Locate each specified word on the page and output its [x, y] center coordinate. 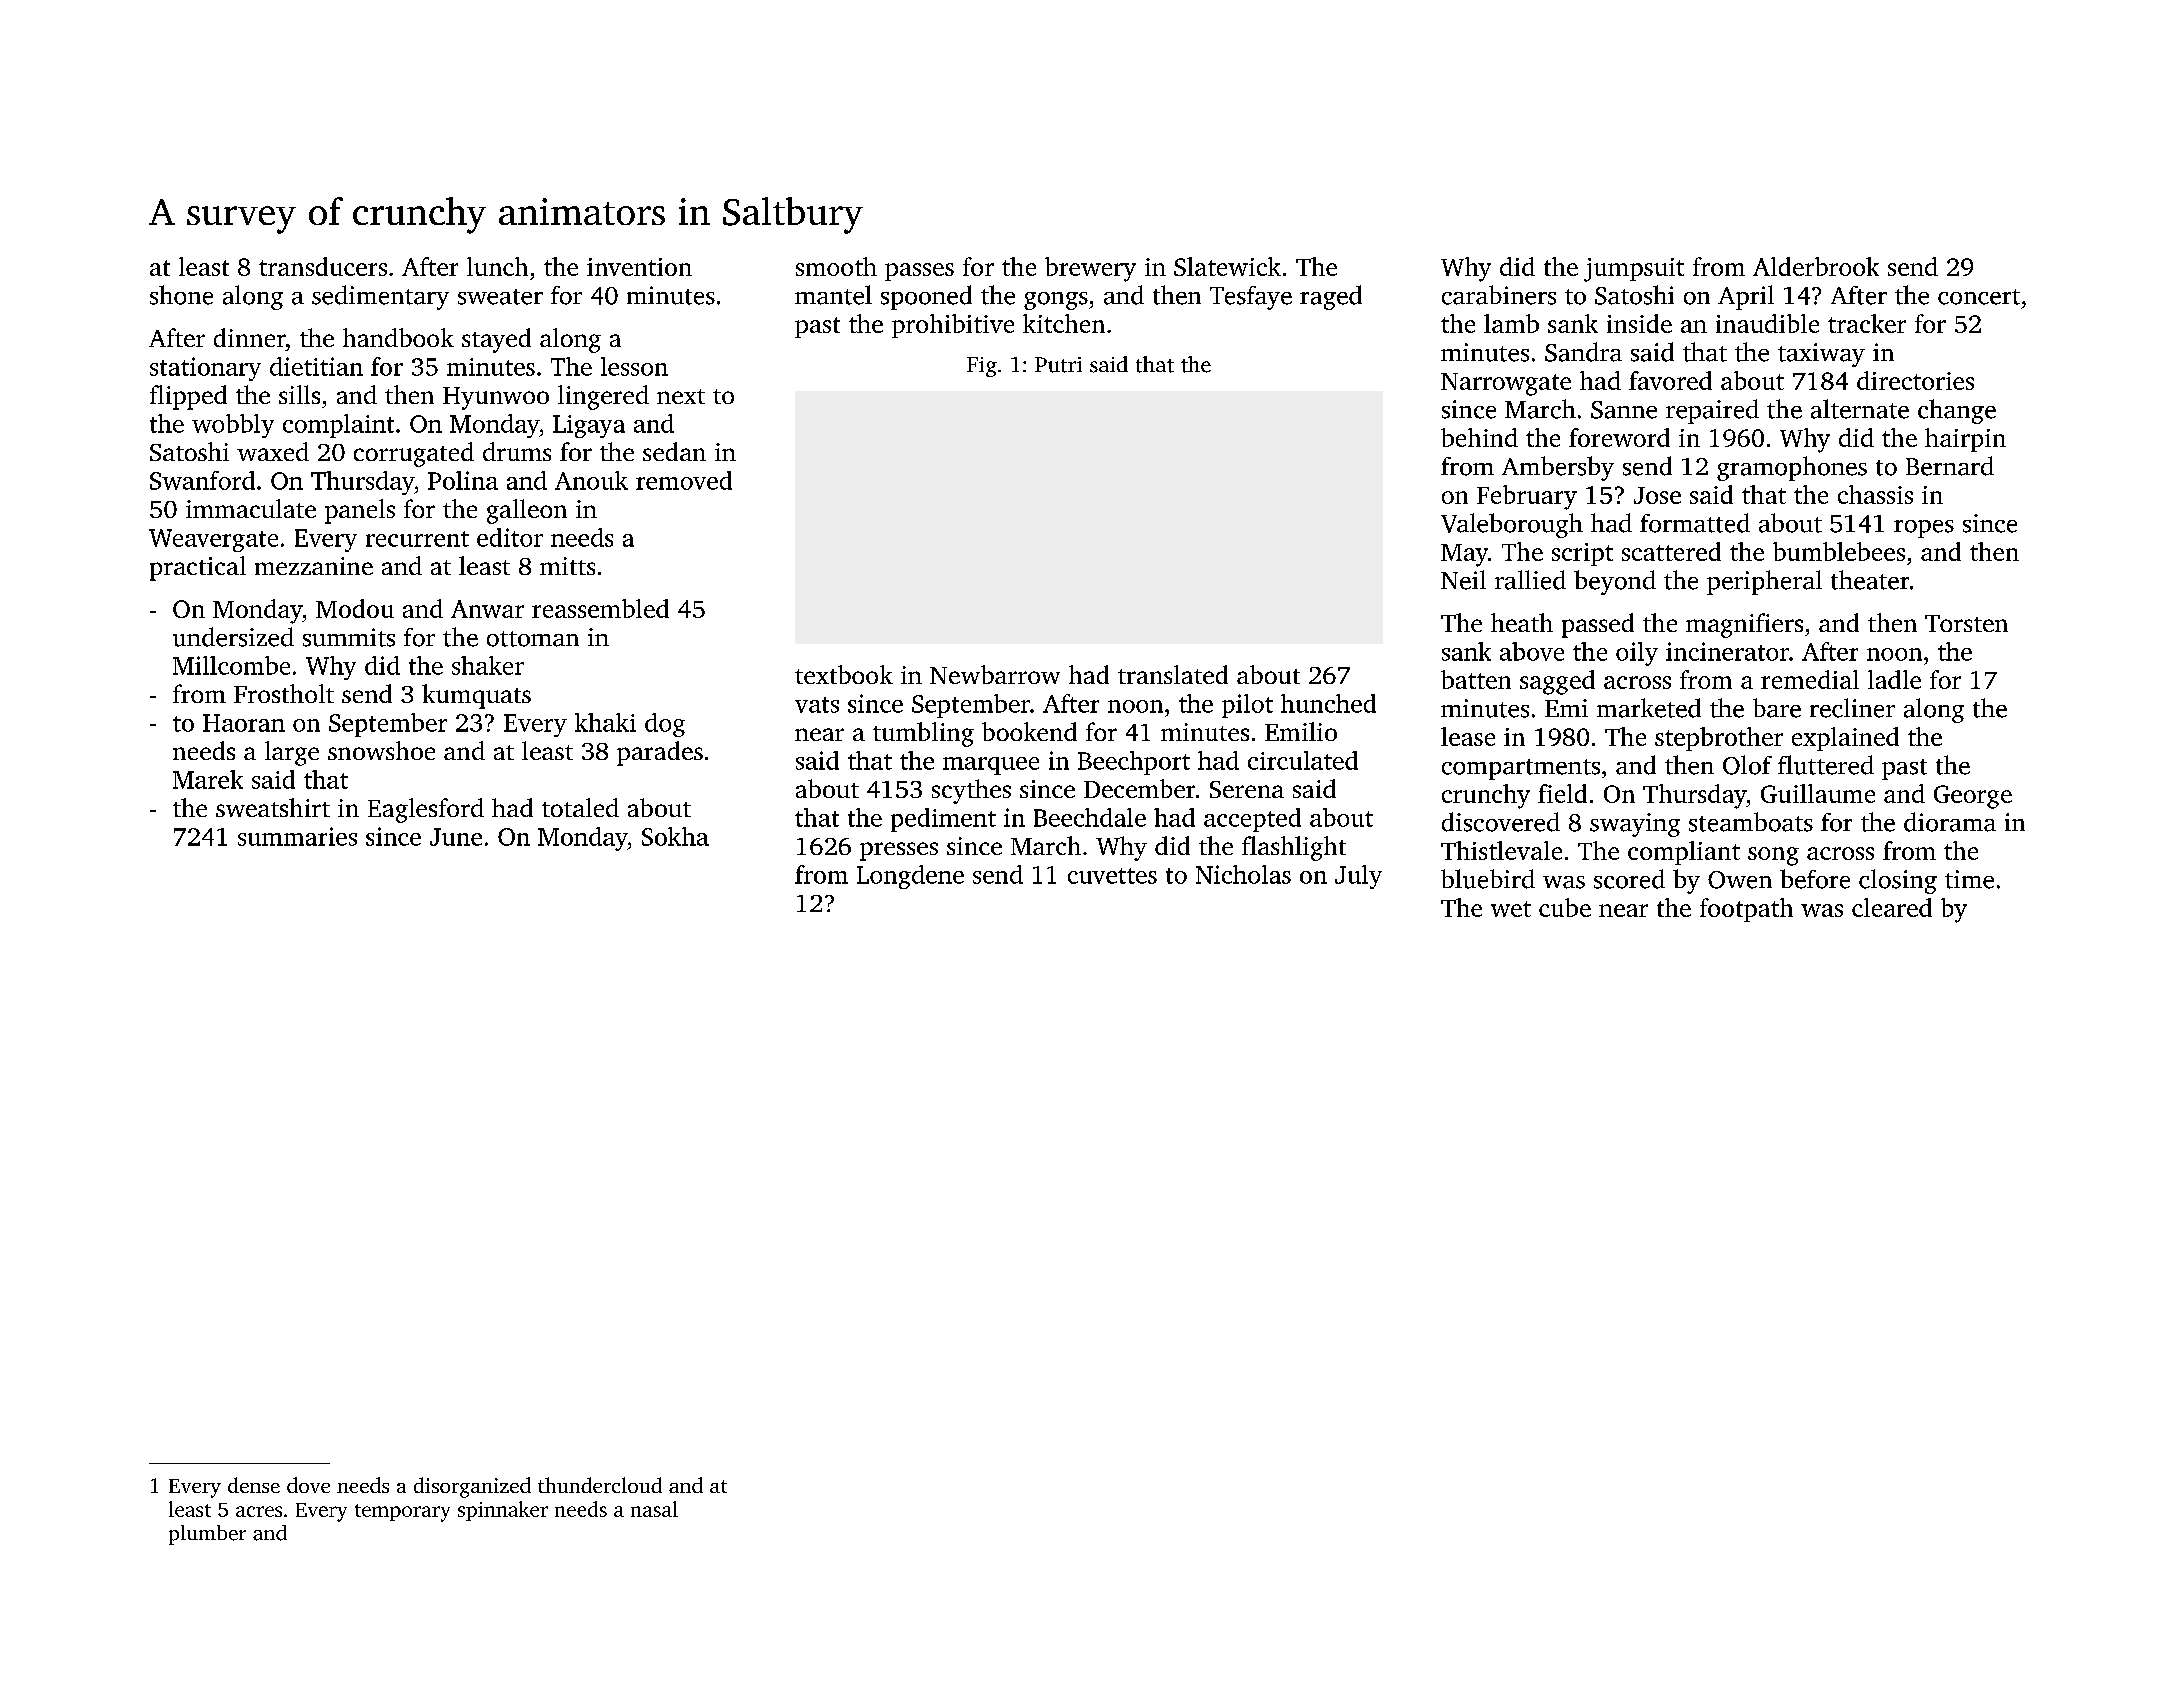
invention [639, 267]
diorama [1950, 822]
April [1746, 297]
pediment [943, 820]
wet [1511, 909]
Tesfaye [1251, 298]
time [1969, 879]
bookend [1029, 731]
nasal [654, 1509]
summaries [297, 836]
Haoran [244, 723]
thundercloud [600, 1485]
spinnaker [503, 1511]
